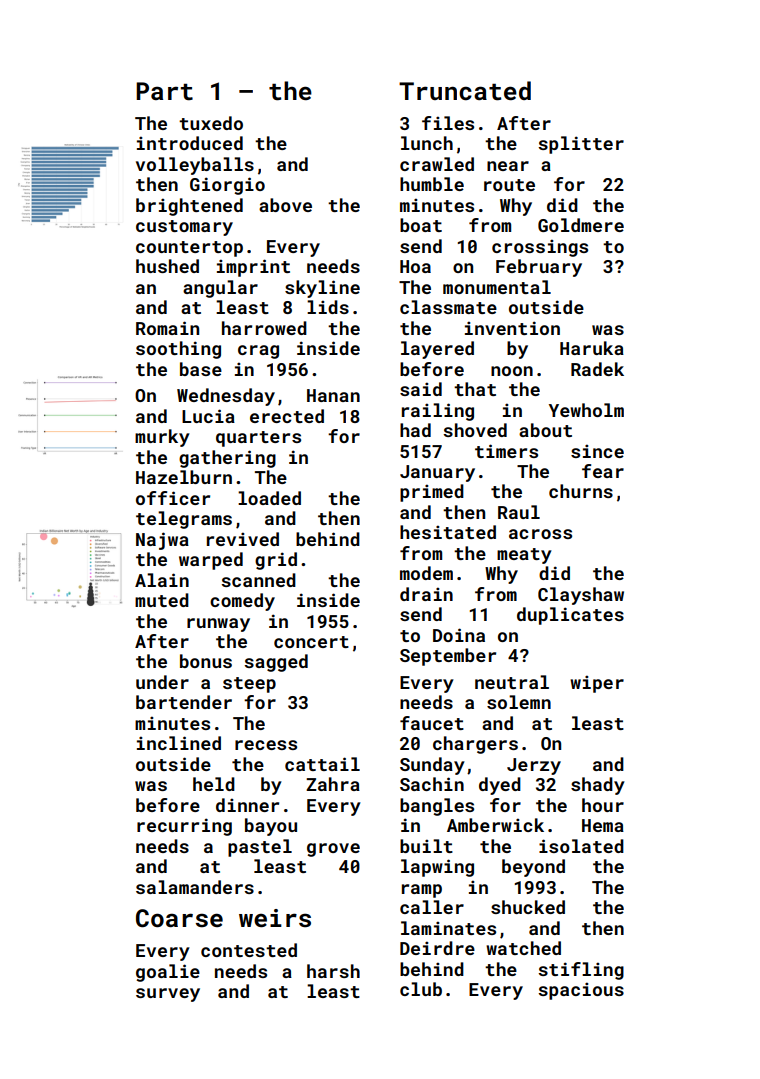 This screenshot has width=760, height=1079. I want to click on above, so click(285, 205).
